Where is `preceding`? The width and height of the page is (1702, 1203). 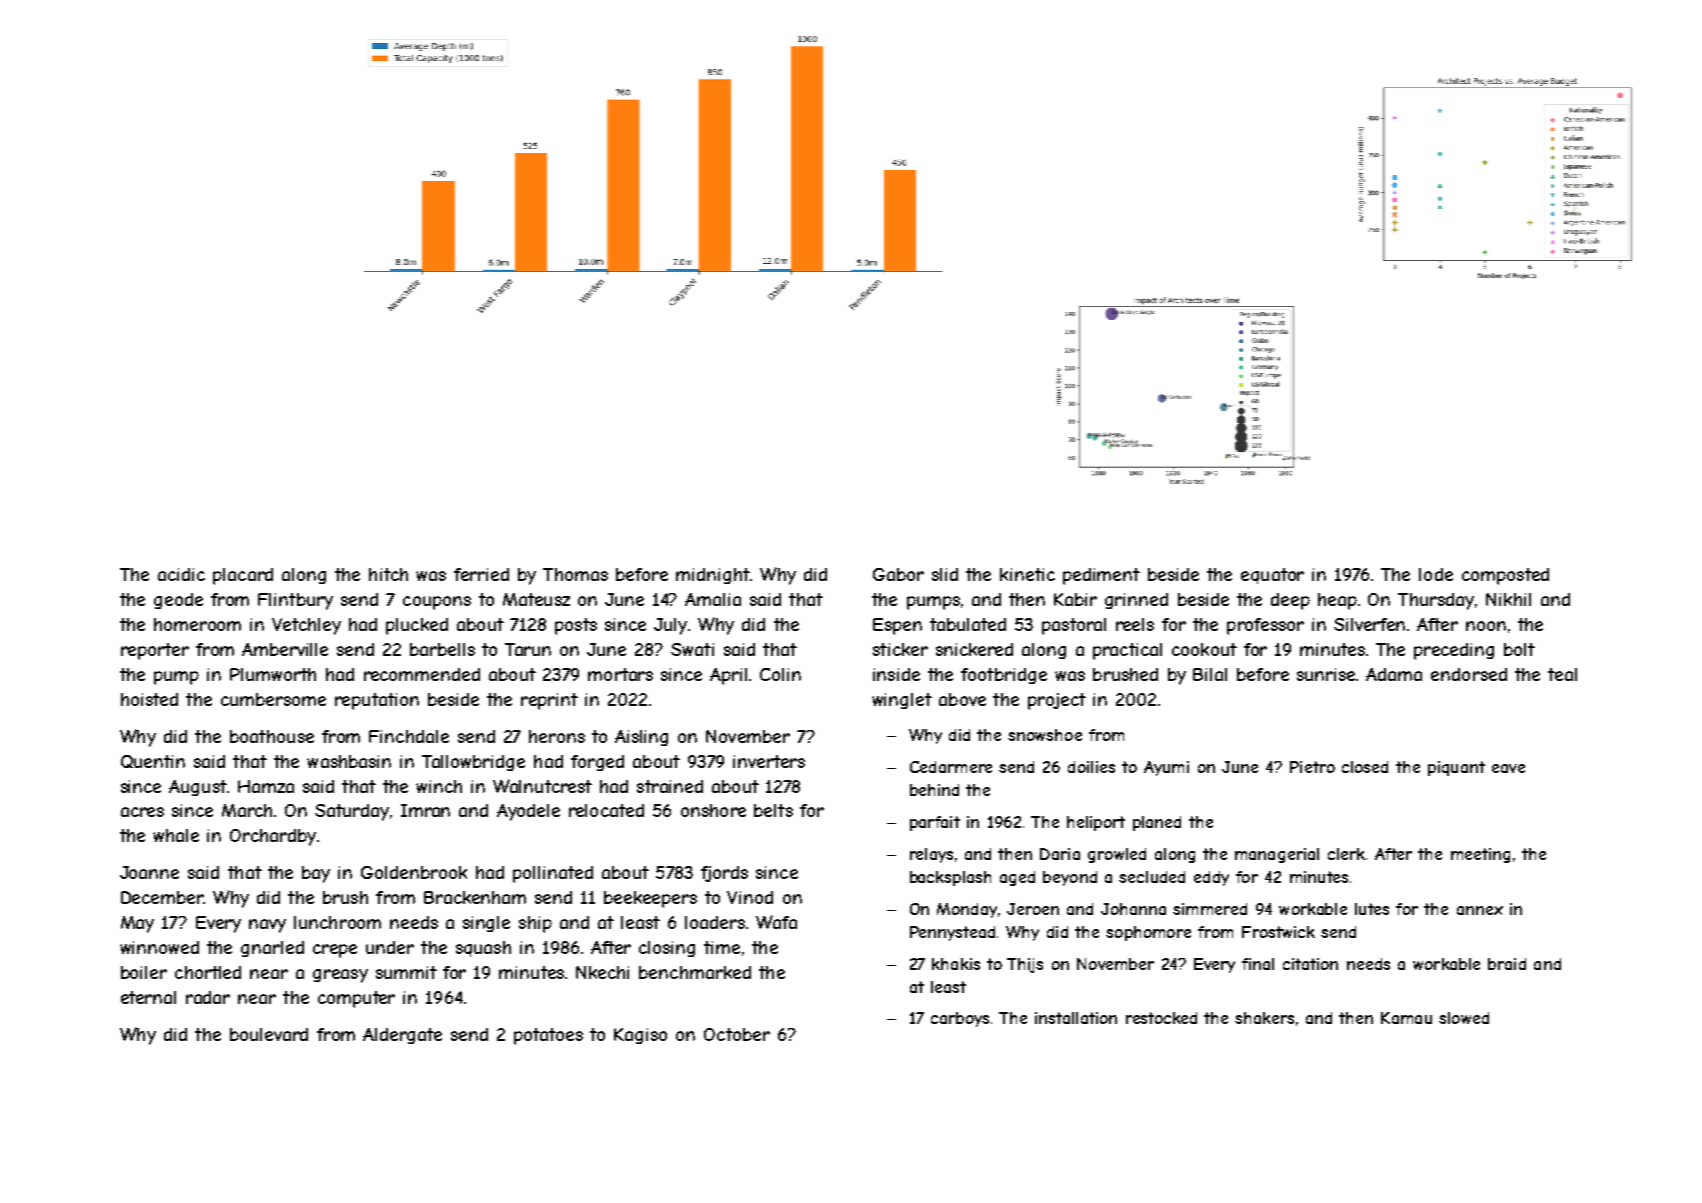
preceding is located at coordinates (1454, 651).
